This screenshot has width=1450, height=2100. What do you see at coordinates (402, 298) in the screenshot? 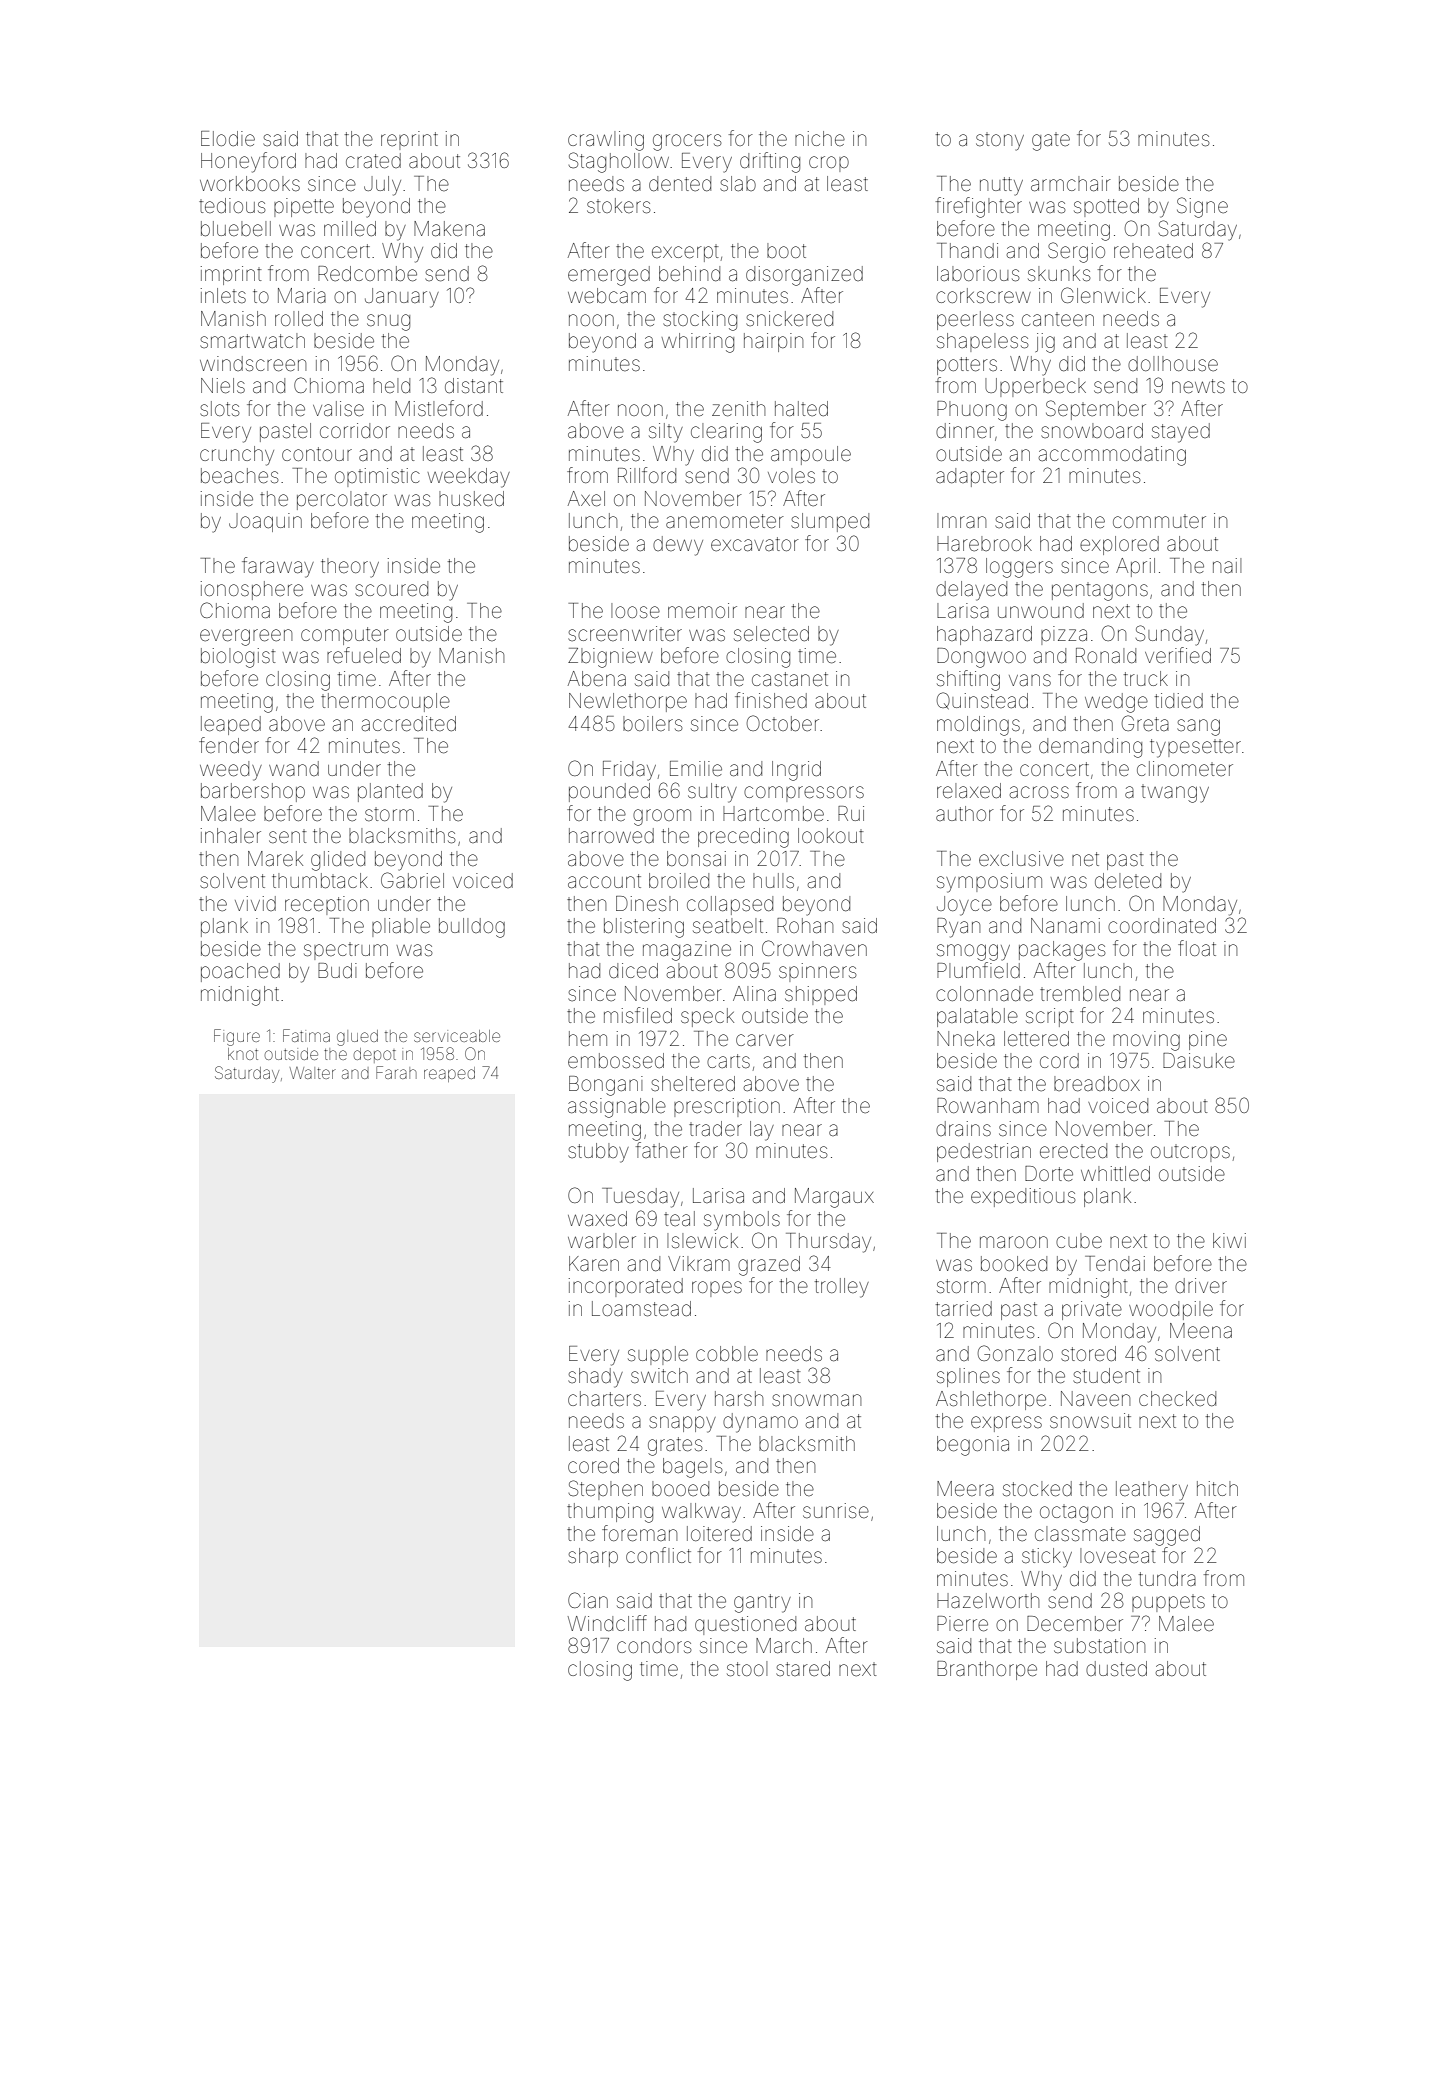
I see `January` at bounding box center [402, 298].
